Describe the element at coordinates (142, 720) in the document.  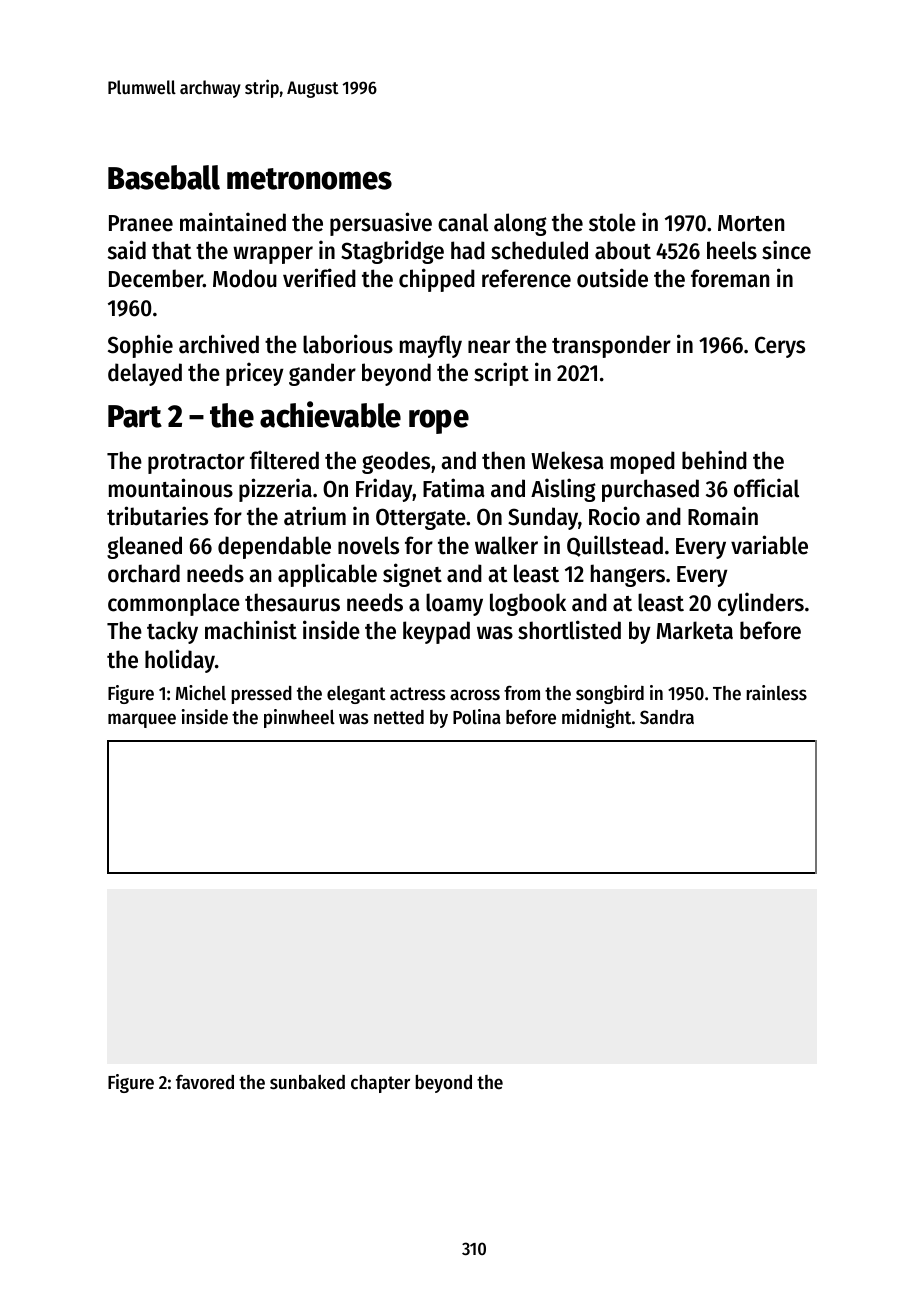
I see `marquee` at that location.
